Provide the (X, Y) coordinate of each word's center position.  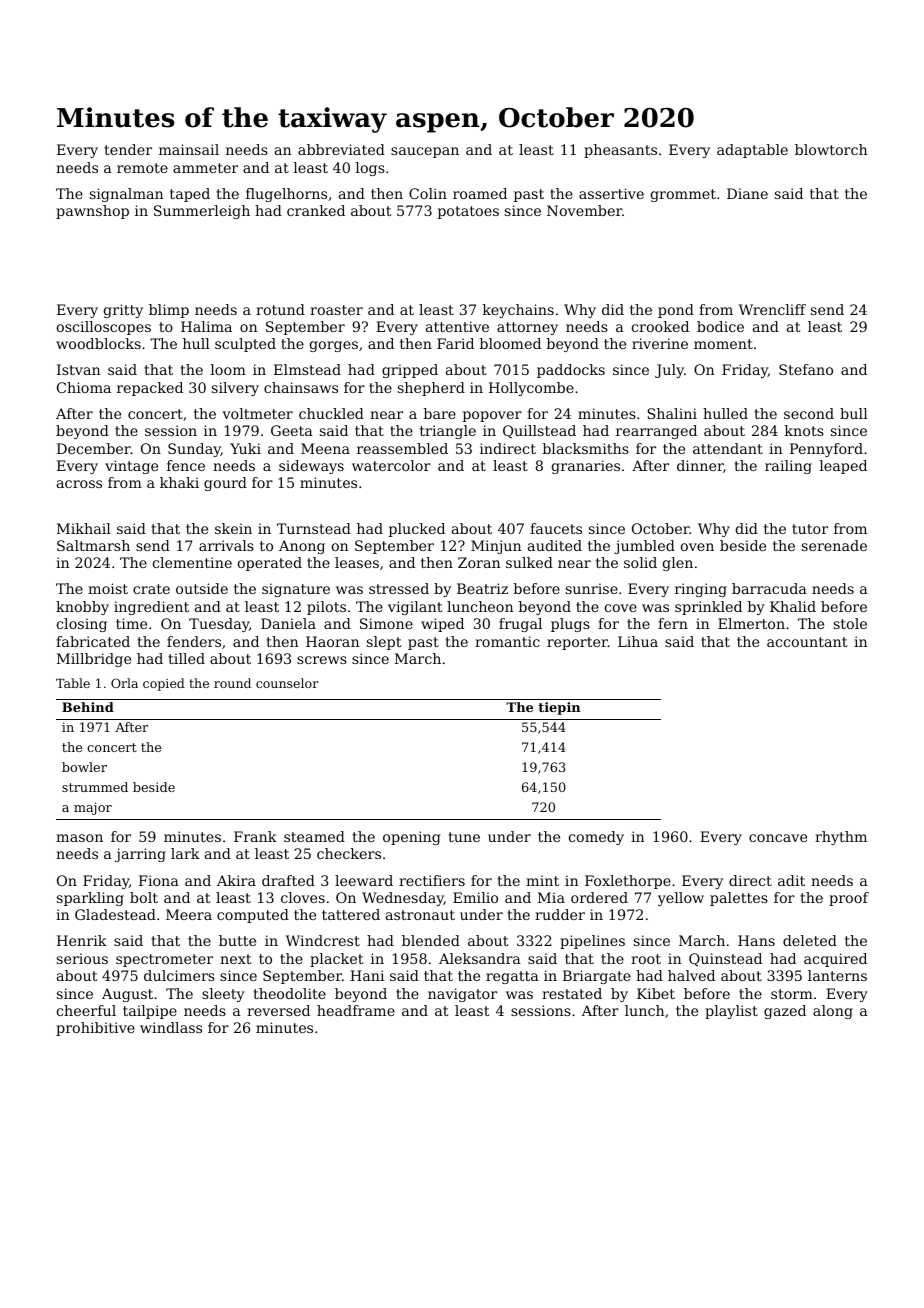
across (79, 484)
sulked (529, 562)
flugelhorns (286, 195)
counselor (287, 683)
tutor (810, 529)
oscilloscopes (104, 328)
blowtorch (831, 149)
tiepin (559, 708)
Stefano (806, 369)
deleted (810, 940)
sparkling (90, 899)
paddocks (571, 371)
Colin (428, 193)
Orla (124, 683)
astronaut (420, 915)
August (127, 995)
